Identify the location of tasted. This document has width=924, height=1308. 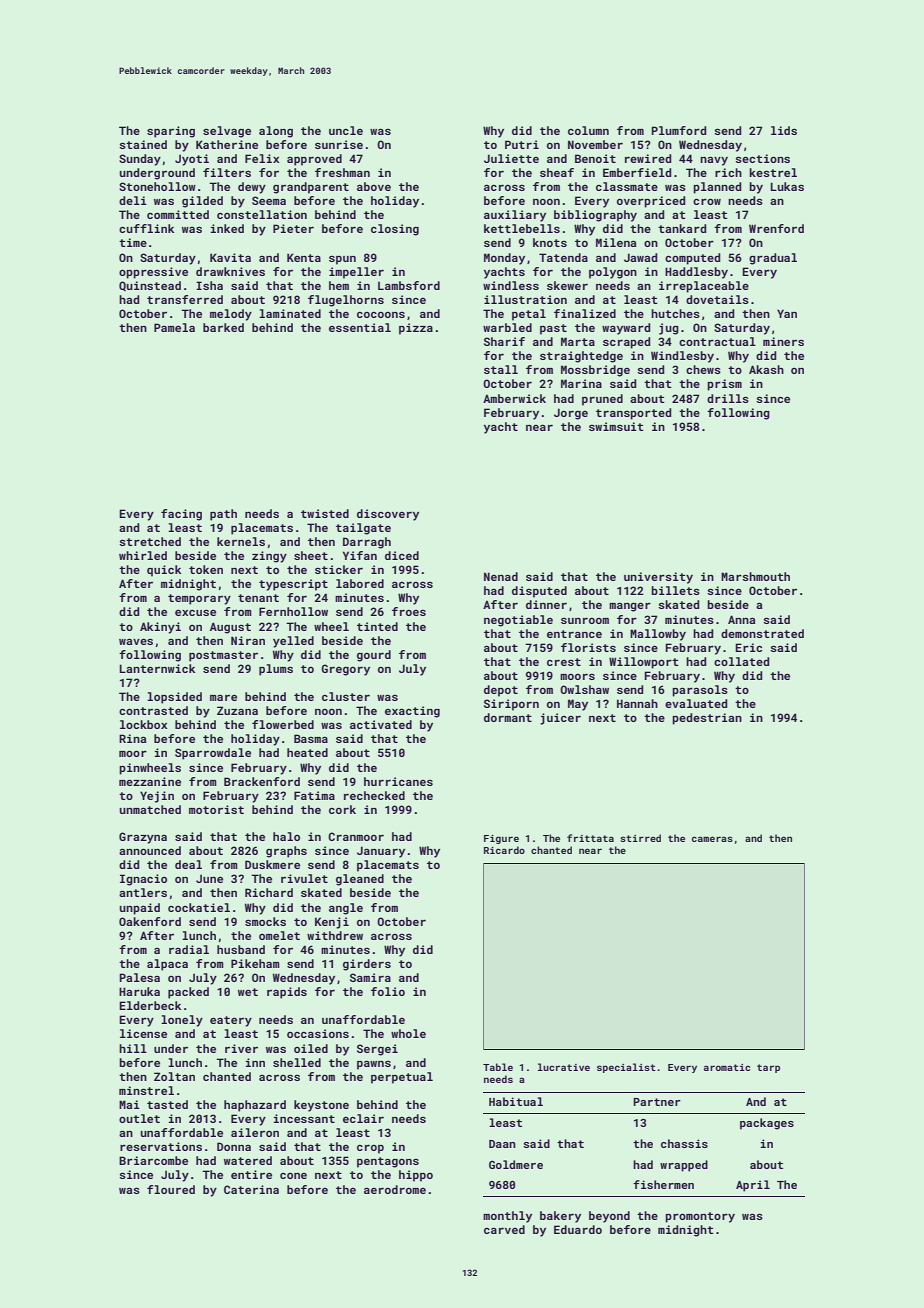
(167, 1104).
